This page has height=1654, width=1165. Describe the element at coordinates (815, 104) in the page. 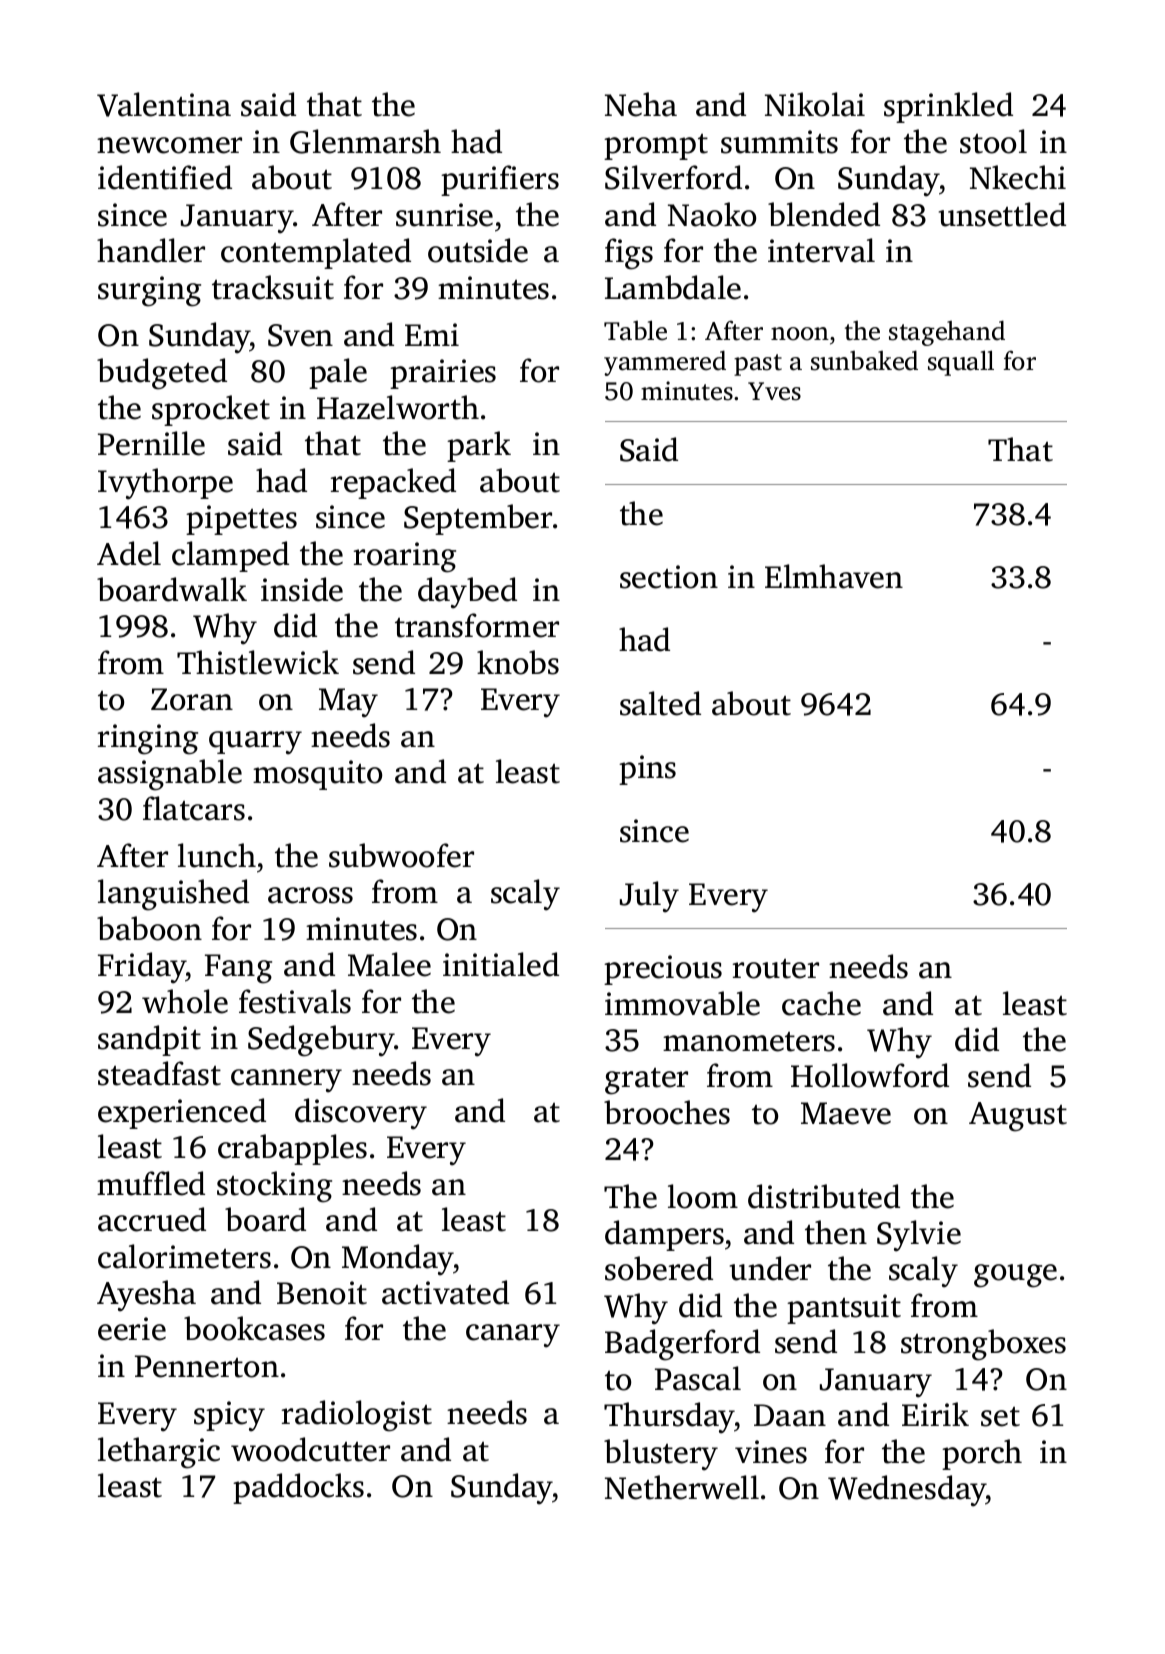

I see `Nikolai` at that location.
